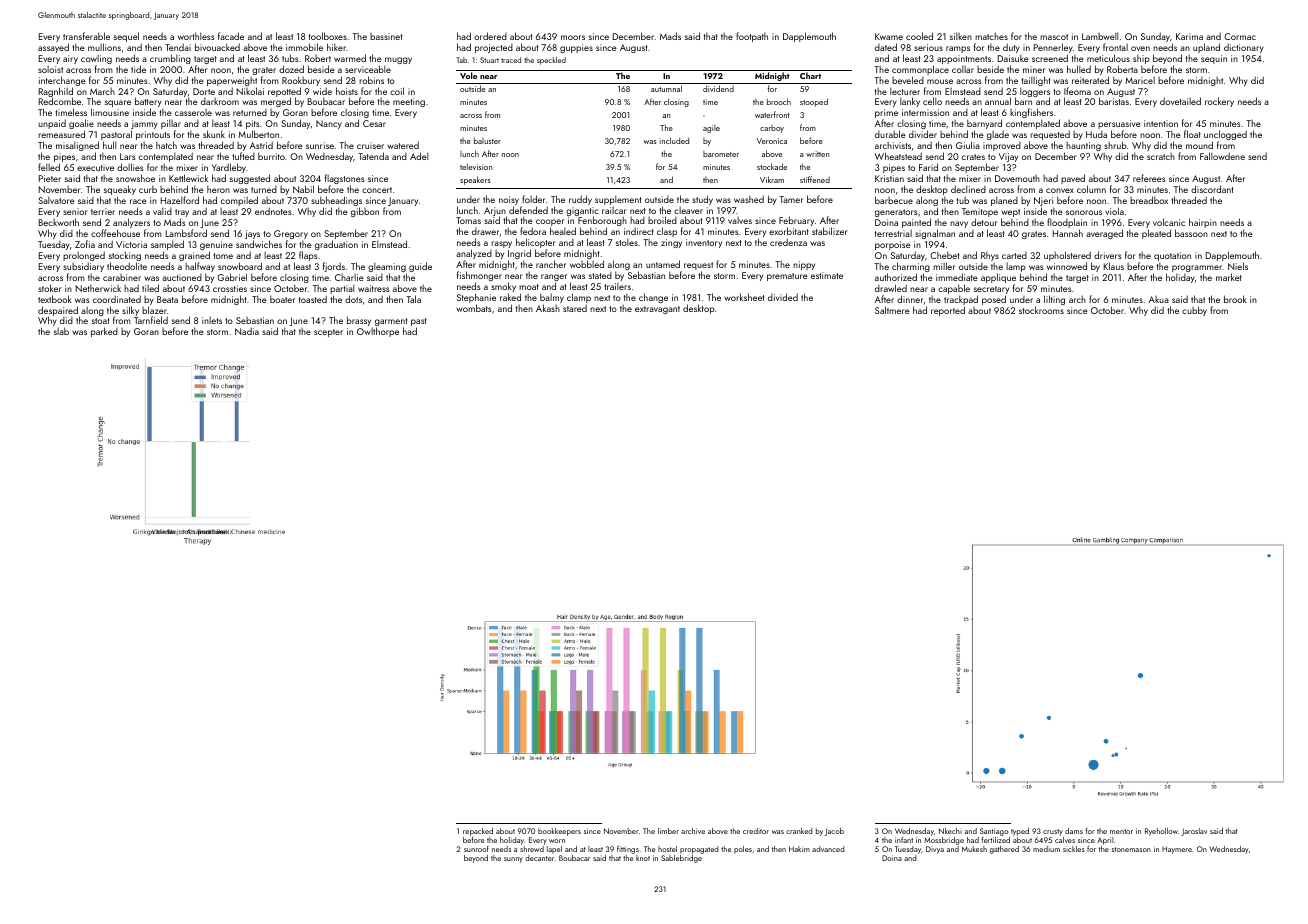  Describe the element at coordinates (559, 832) in the screenshot. I see `bookkeepers` at that location.
